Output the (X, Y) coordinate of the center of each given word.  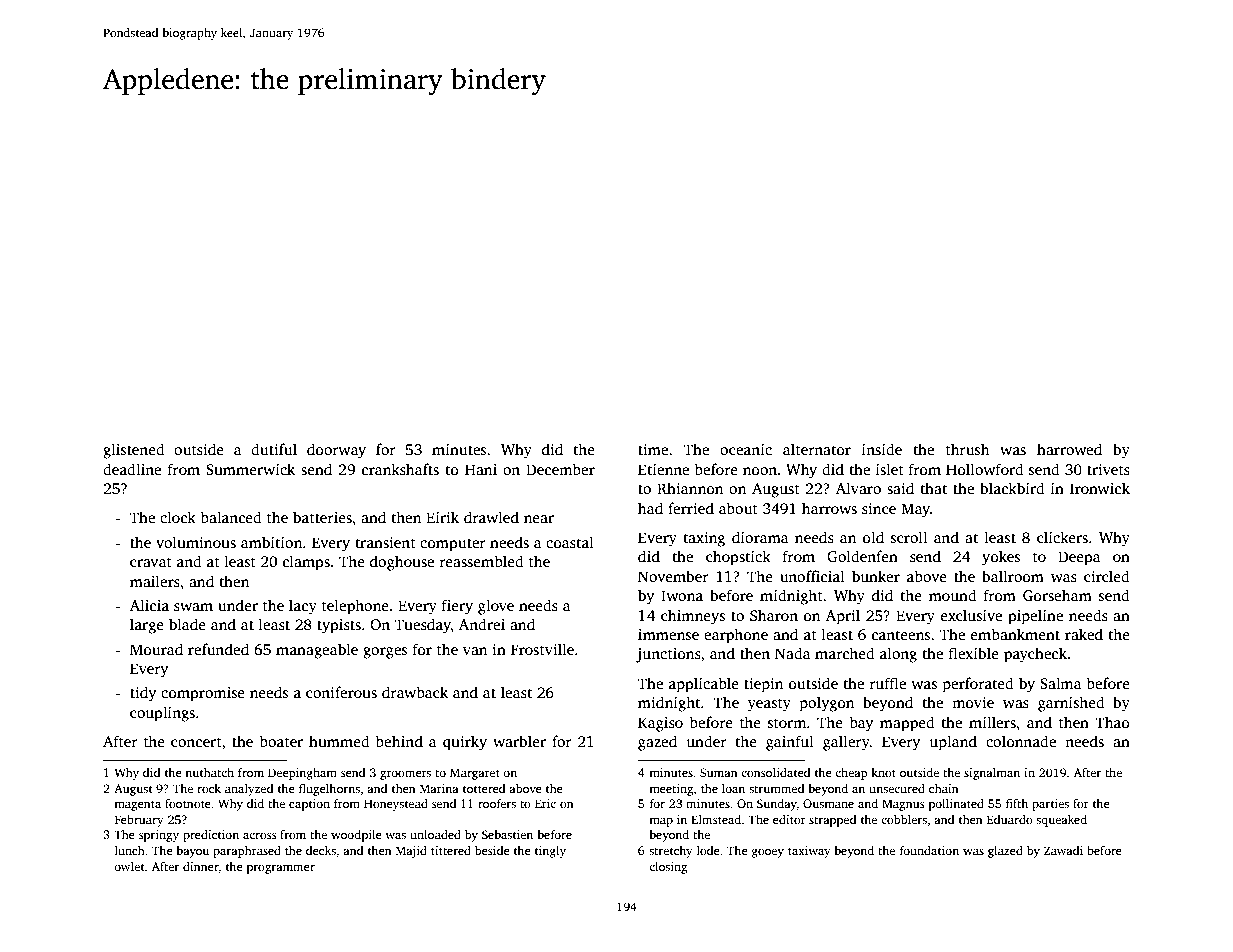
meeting (671, 790)
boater (281, 741)
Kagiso (660, 724)
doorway (336, 451)
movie (973, 702)
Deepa (1079, 558)
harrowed (1069, 449)
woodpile (356, 836)
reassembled (482, 561)
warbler (519, 741)
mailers (155, 581)
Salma (1061, 683)
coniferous (341, 692)
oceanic (746, 449)
